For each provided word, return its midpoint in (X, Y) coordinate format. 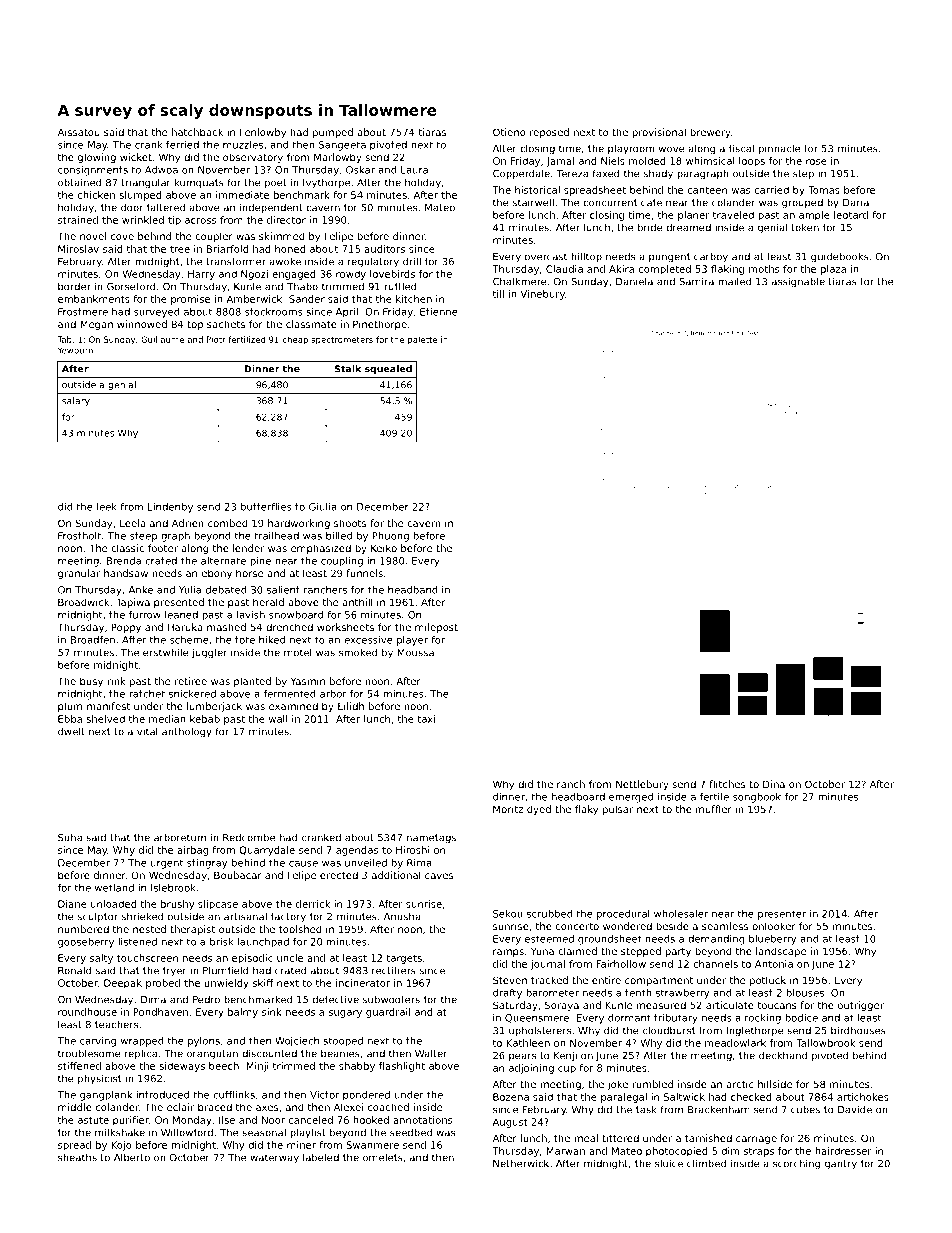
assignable (798, 282)
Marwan (565, 1151)
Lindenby (170, 508)
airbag (193, 851)
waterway (274, 1159)
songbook (757, 798)
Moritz (508, 809)
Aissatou (79, 132)
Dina (774, 784)
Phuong (390, 537)
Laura (414, 170)
